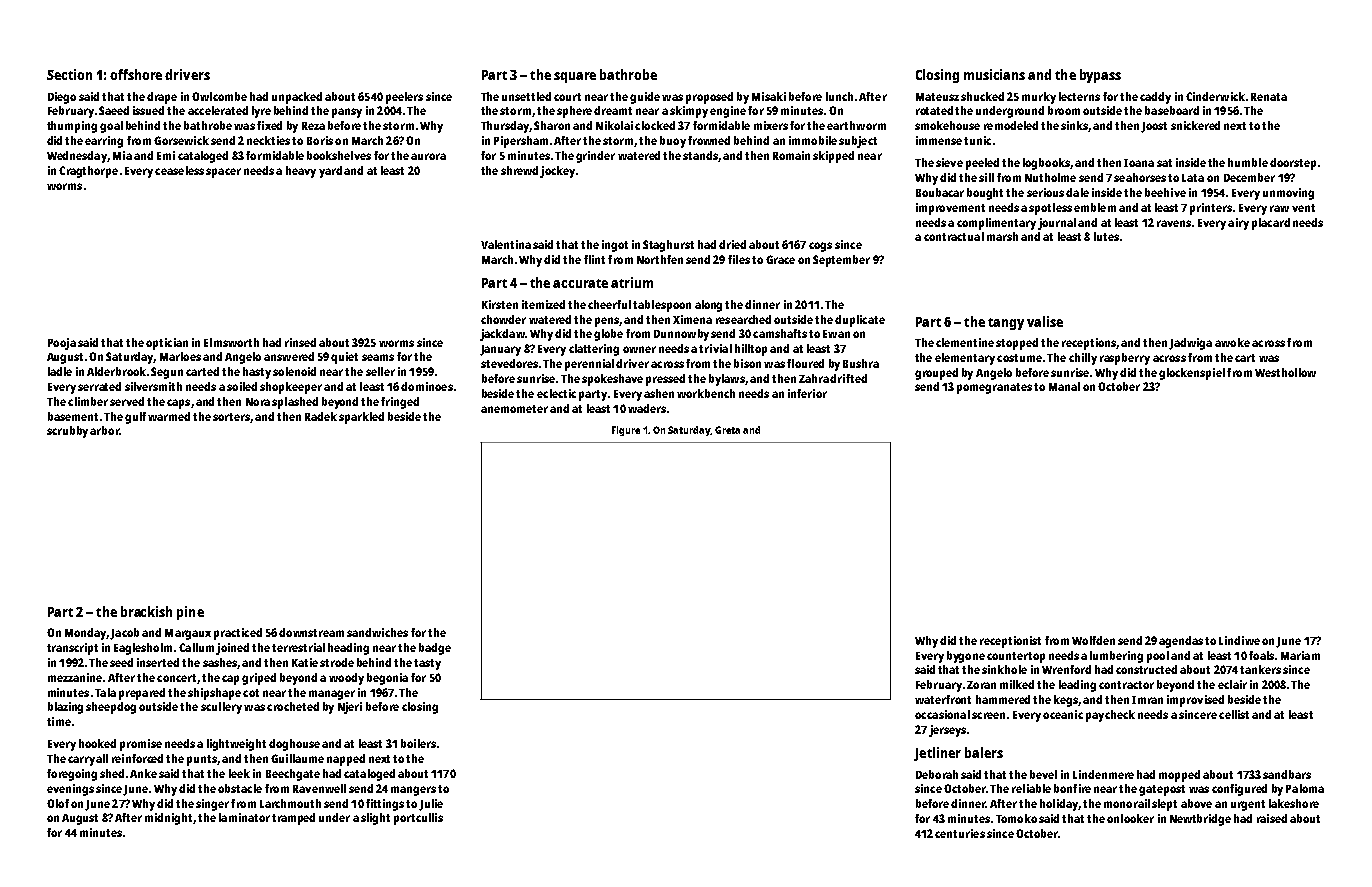 This document has height=887, width=1372. What do you see at coordinates (65, 708) in the document?
I see `blazing` at bounding box center [65, 708].
